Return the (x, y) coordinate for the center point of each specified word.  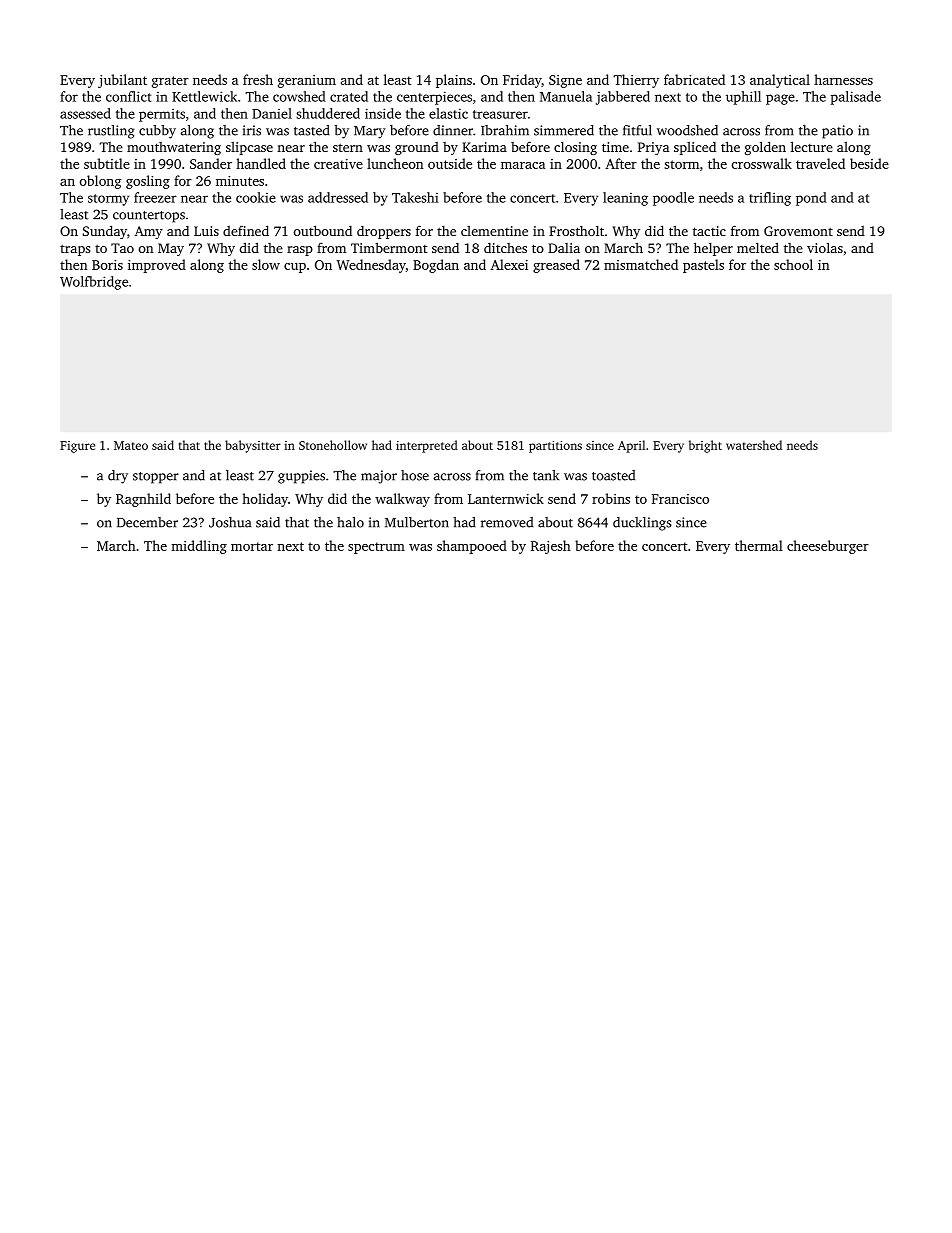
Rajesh (551, 547)
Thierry (636, 81)
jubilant (122, 81)
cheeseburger (828, 547)
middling (199, 547)
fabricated (694, 79)
